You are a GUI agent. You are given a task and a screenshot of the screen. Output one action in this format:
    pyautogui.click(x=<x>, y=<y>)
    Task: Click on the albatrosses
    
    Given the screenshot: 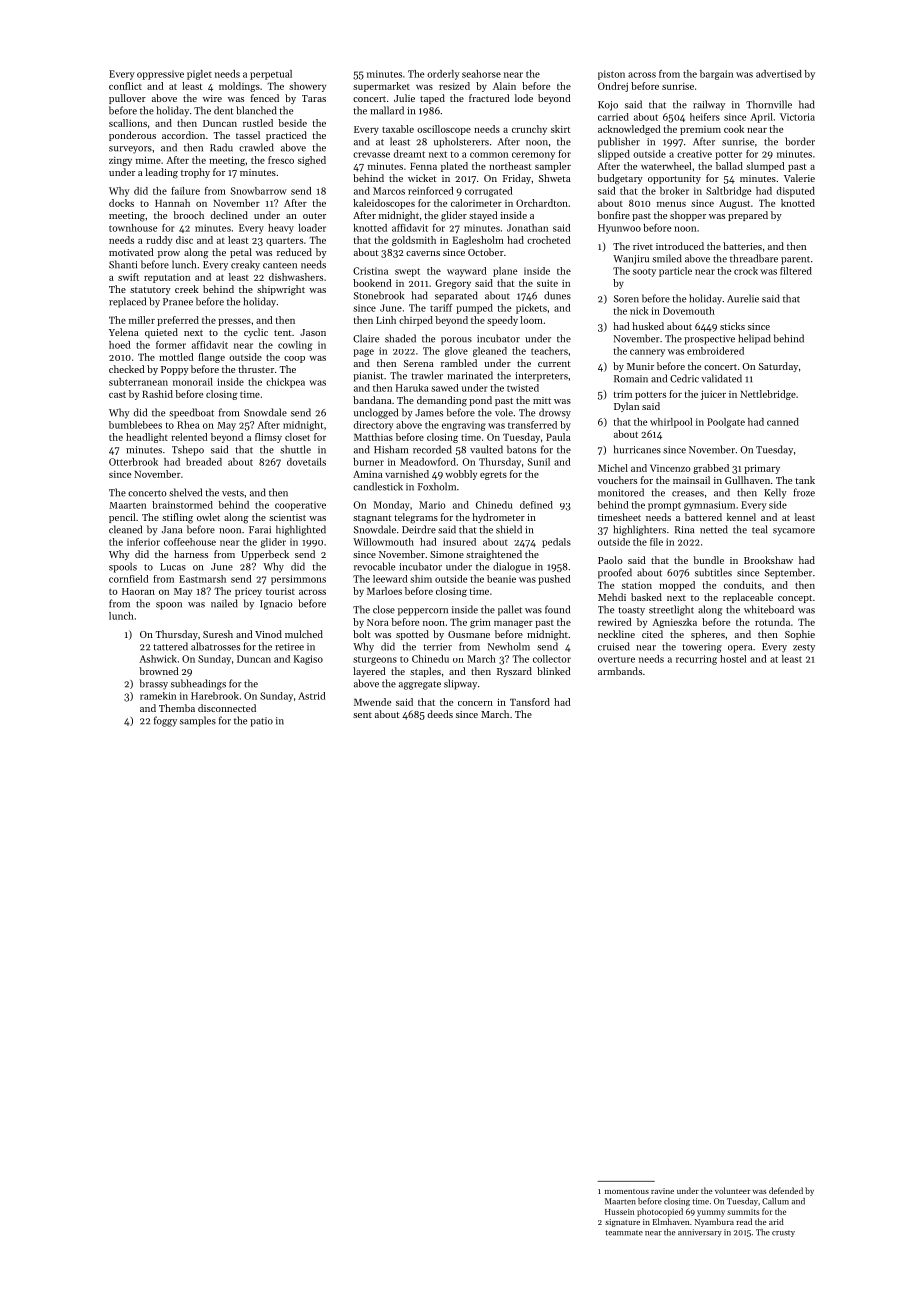 What is the action you would take?
    pyautogui.click(x=215, y=646)
